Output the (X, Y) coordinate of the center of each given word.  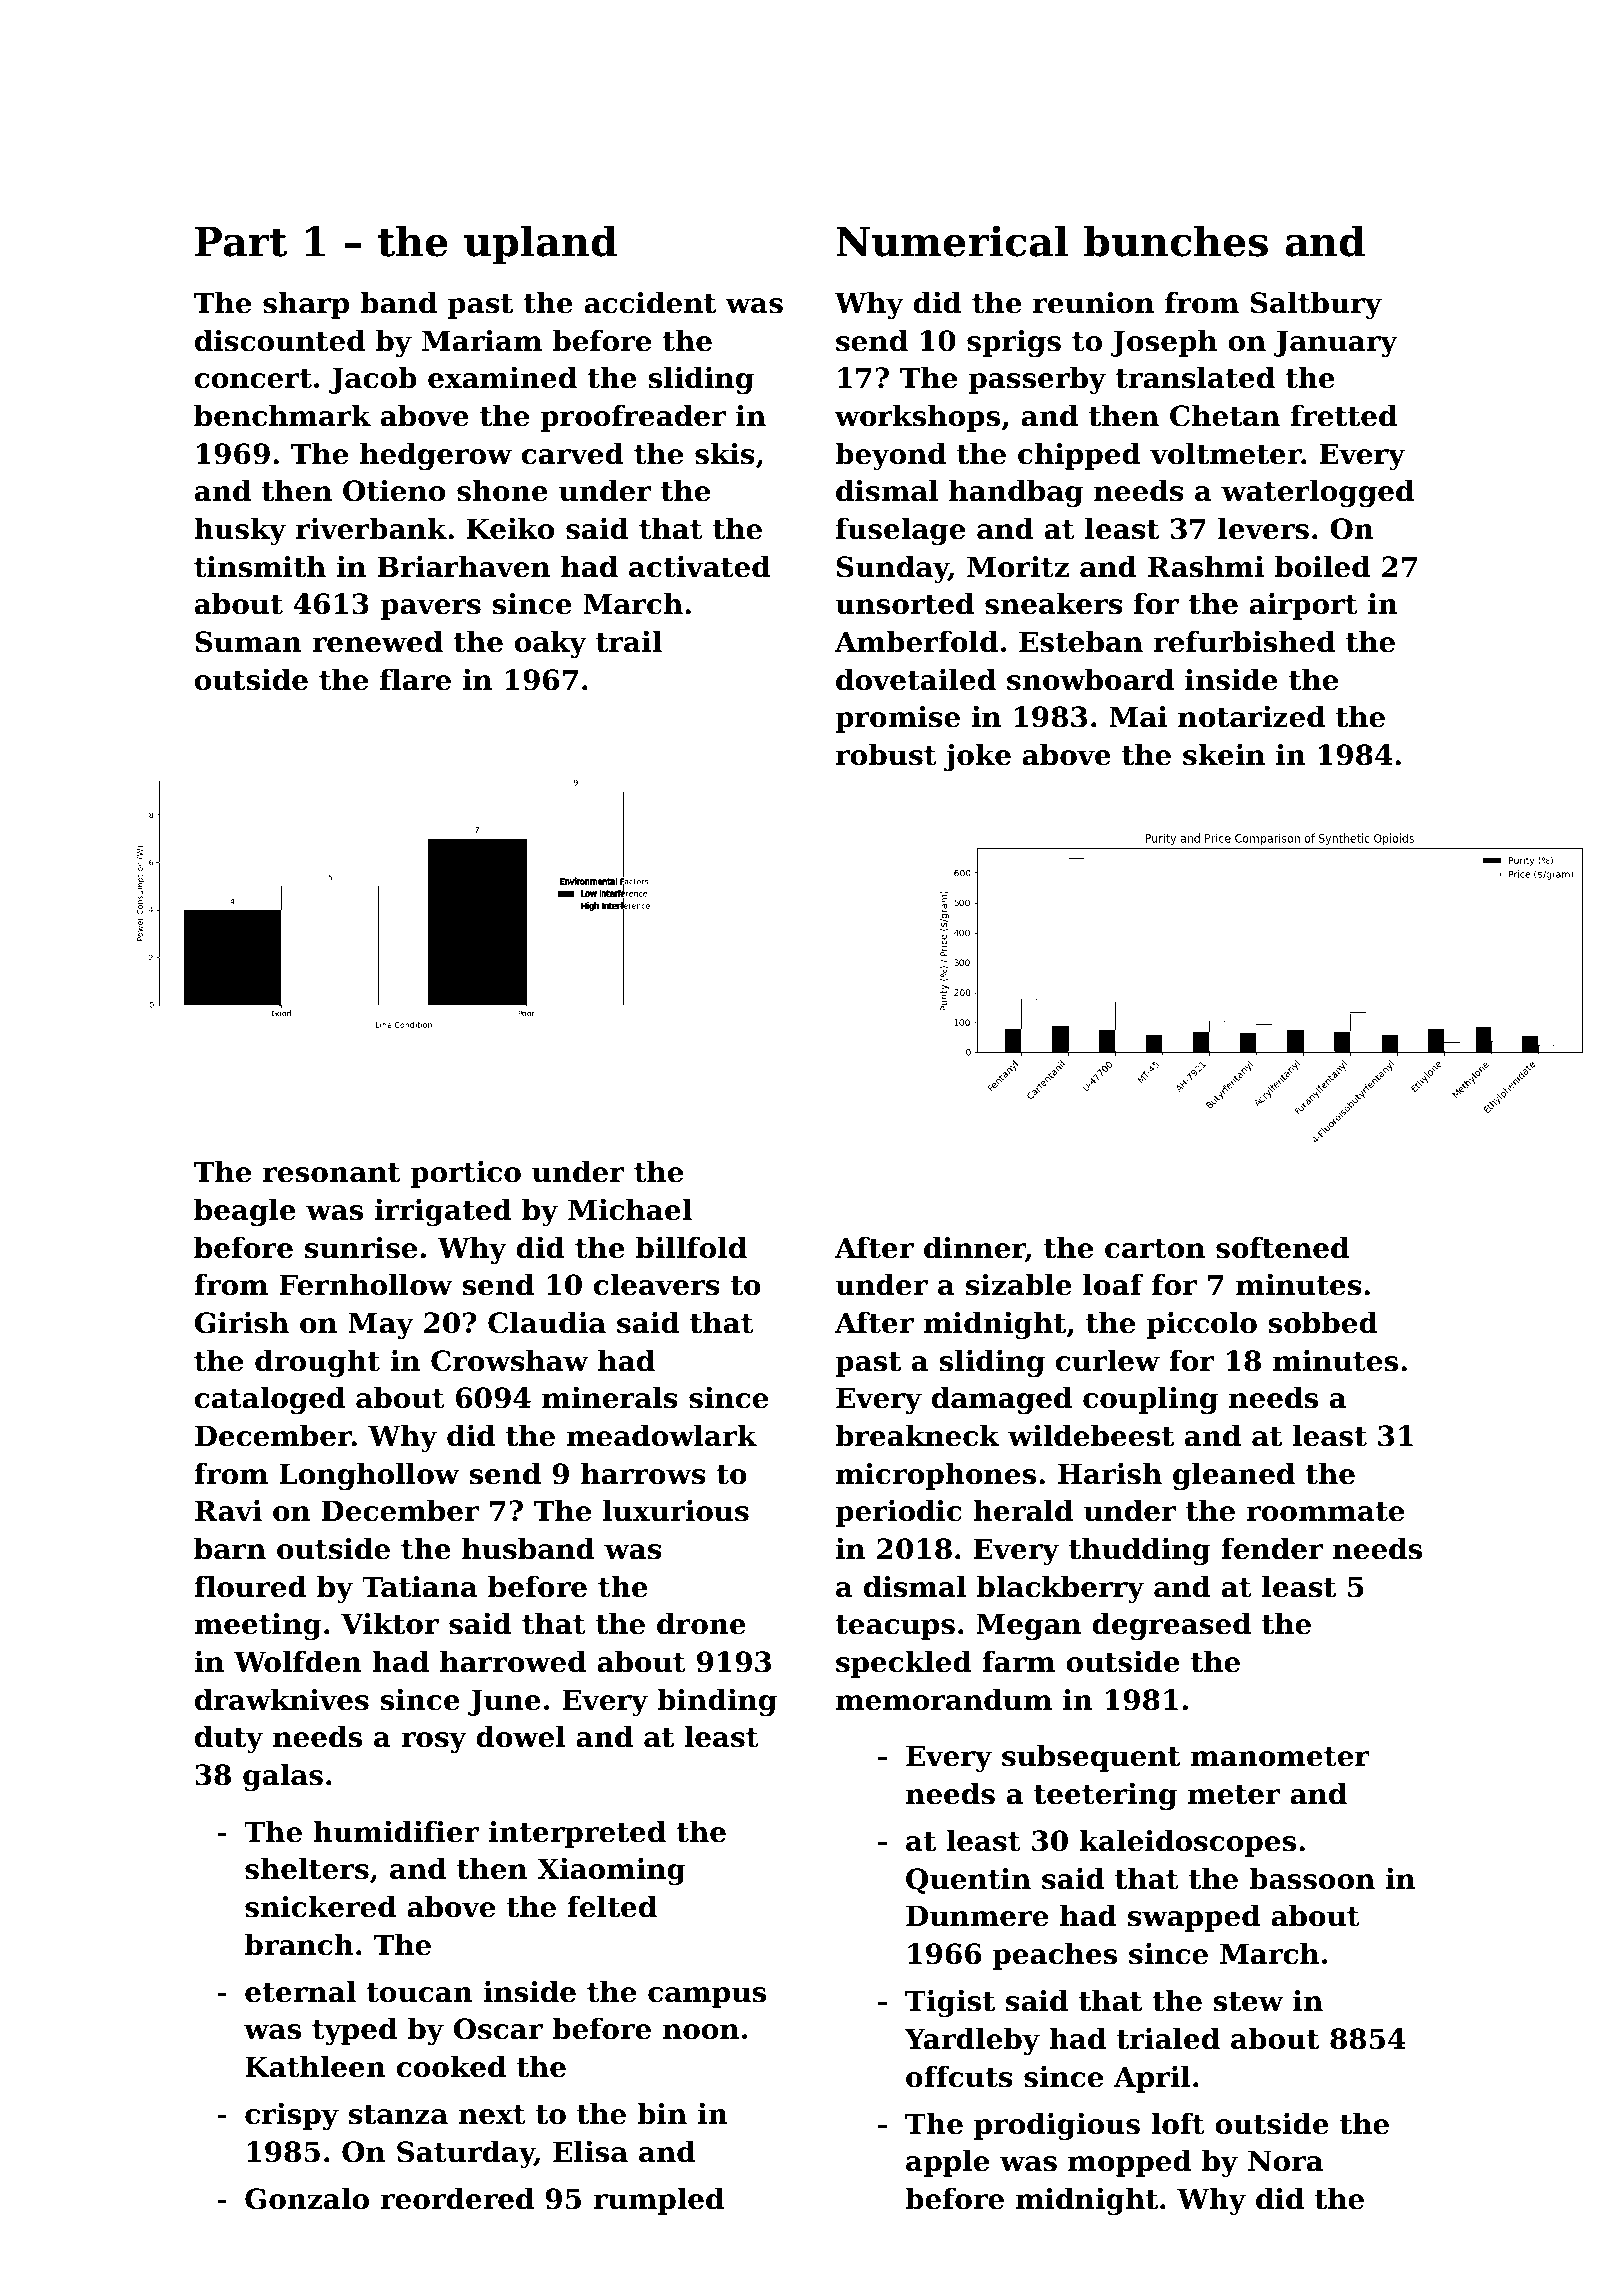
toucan (419, 1993)
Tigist (950, 2003)
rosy (434, 1742)
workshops (917, 418)
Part (241, 242)
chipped (1079, 456)
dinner (975, 1249)
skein (1224, 755)
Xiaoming (611, 1871)
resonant (331, 1173)
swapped (1194, 1918)
